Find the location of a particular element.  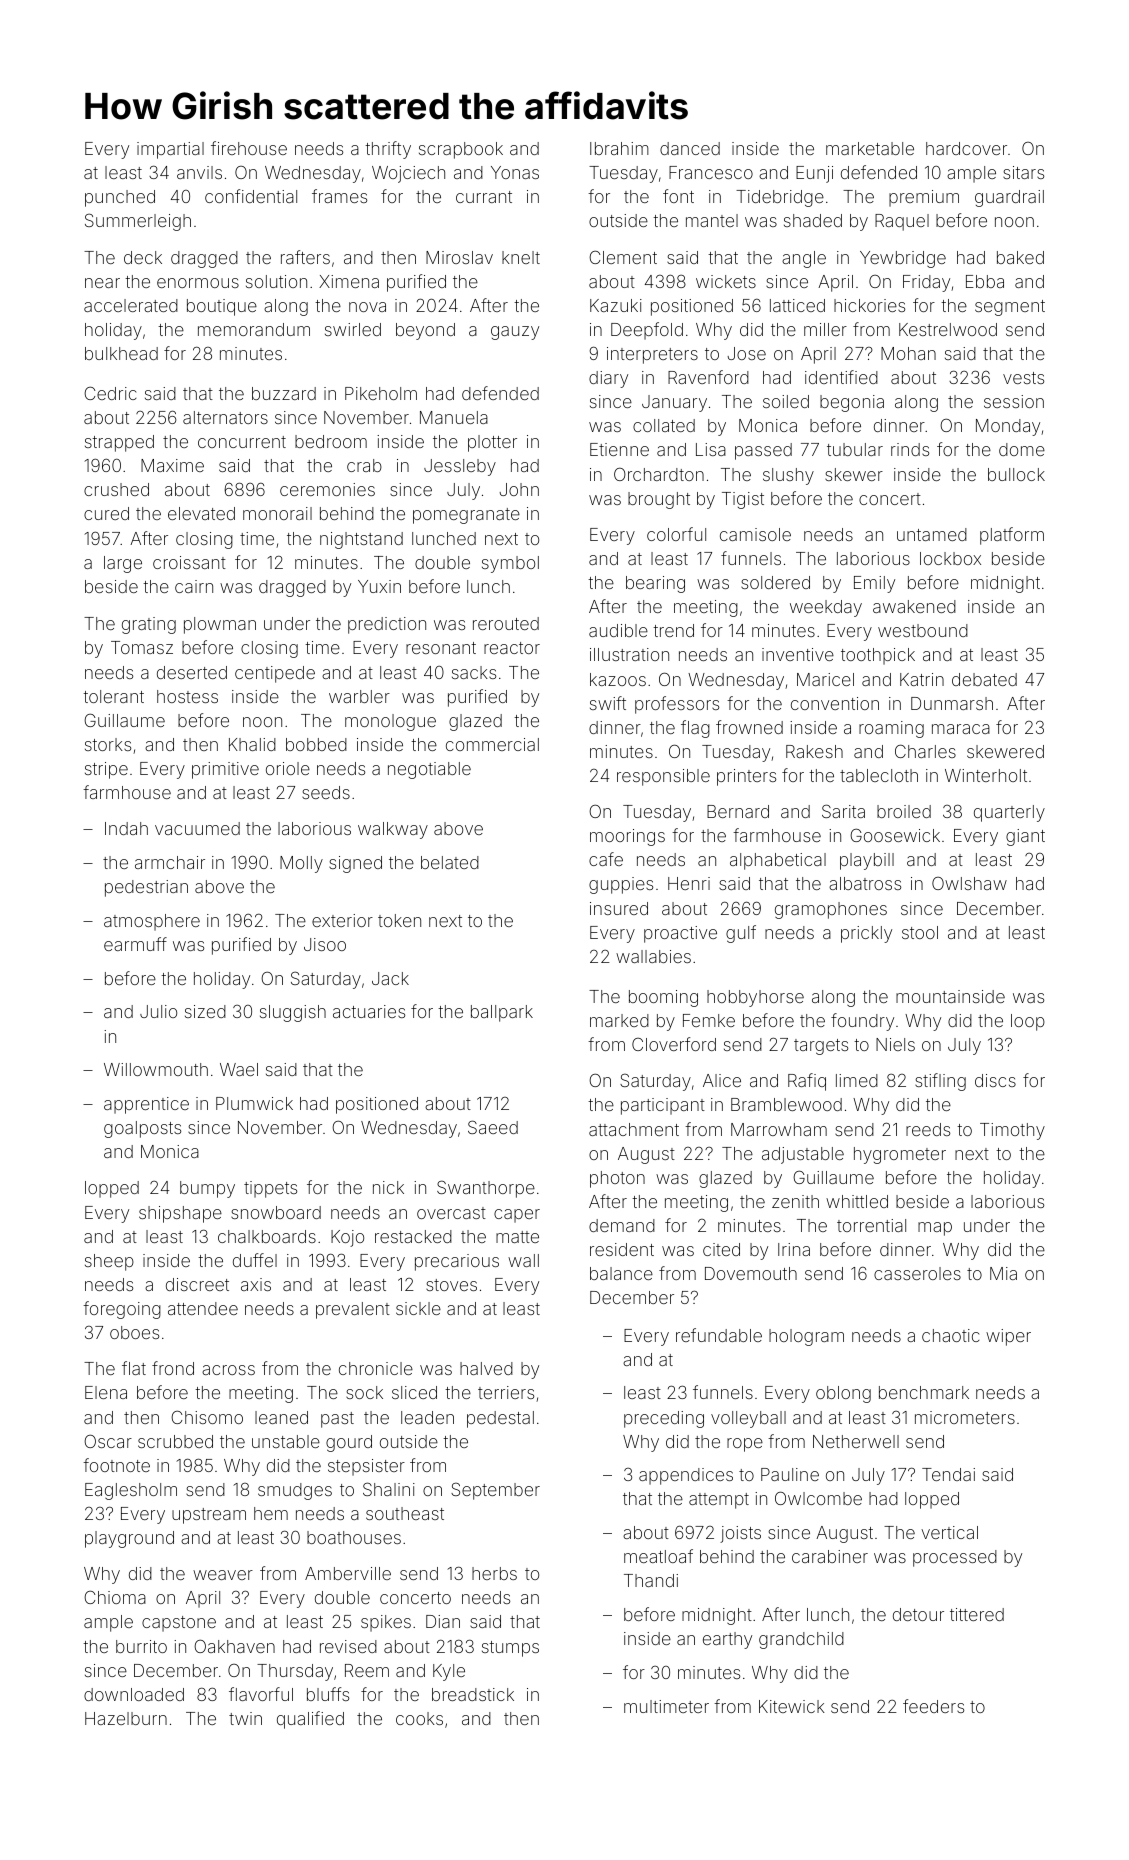

Hazelburn is located at coordinates (126, 1718).
